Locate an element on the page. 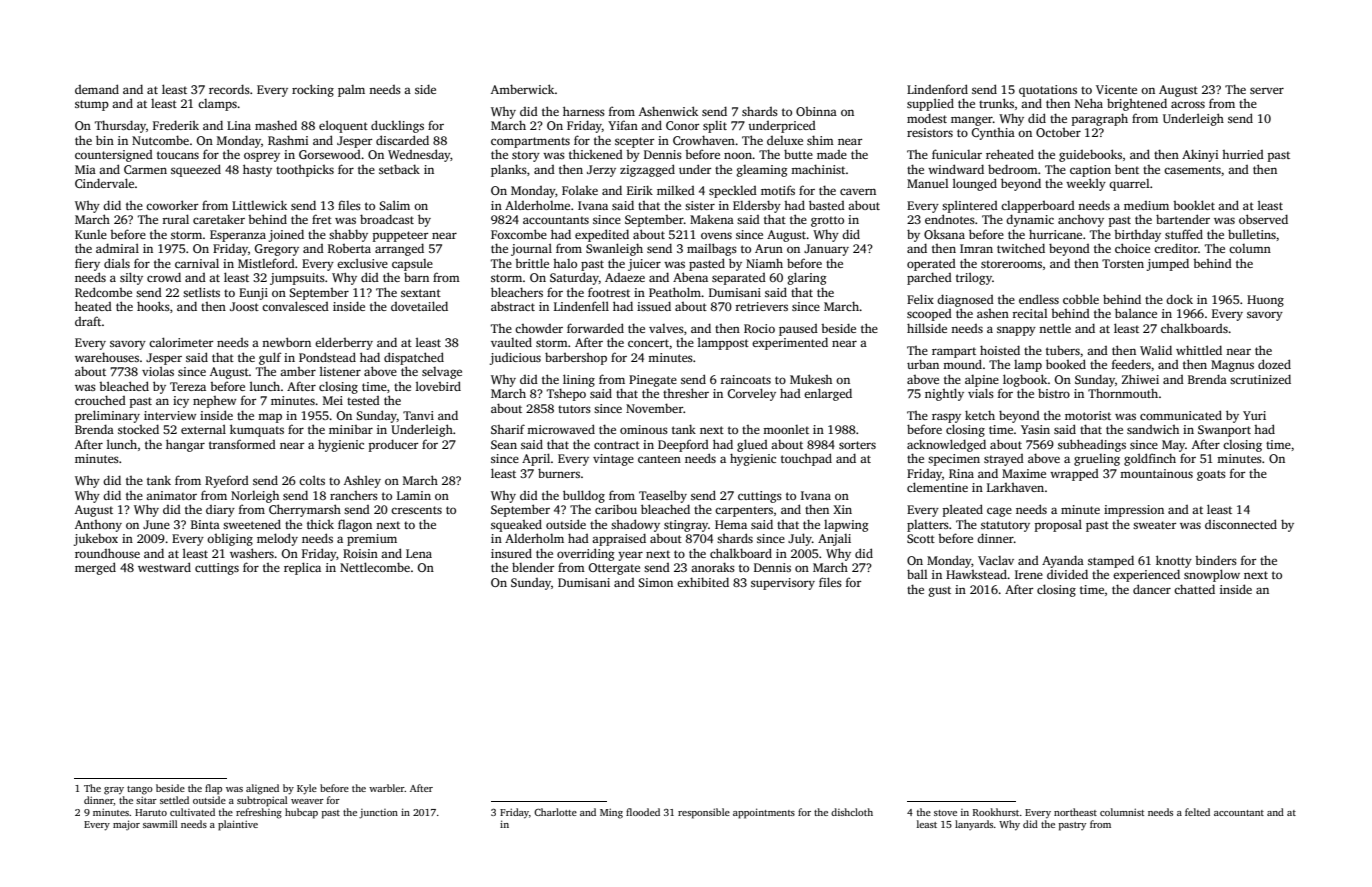 The height and width of the document is (887, 1372). casements is located at coordinates (1192, 170).
